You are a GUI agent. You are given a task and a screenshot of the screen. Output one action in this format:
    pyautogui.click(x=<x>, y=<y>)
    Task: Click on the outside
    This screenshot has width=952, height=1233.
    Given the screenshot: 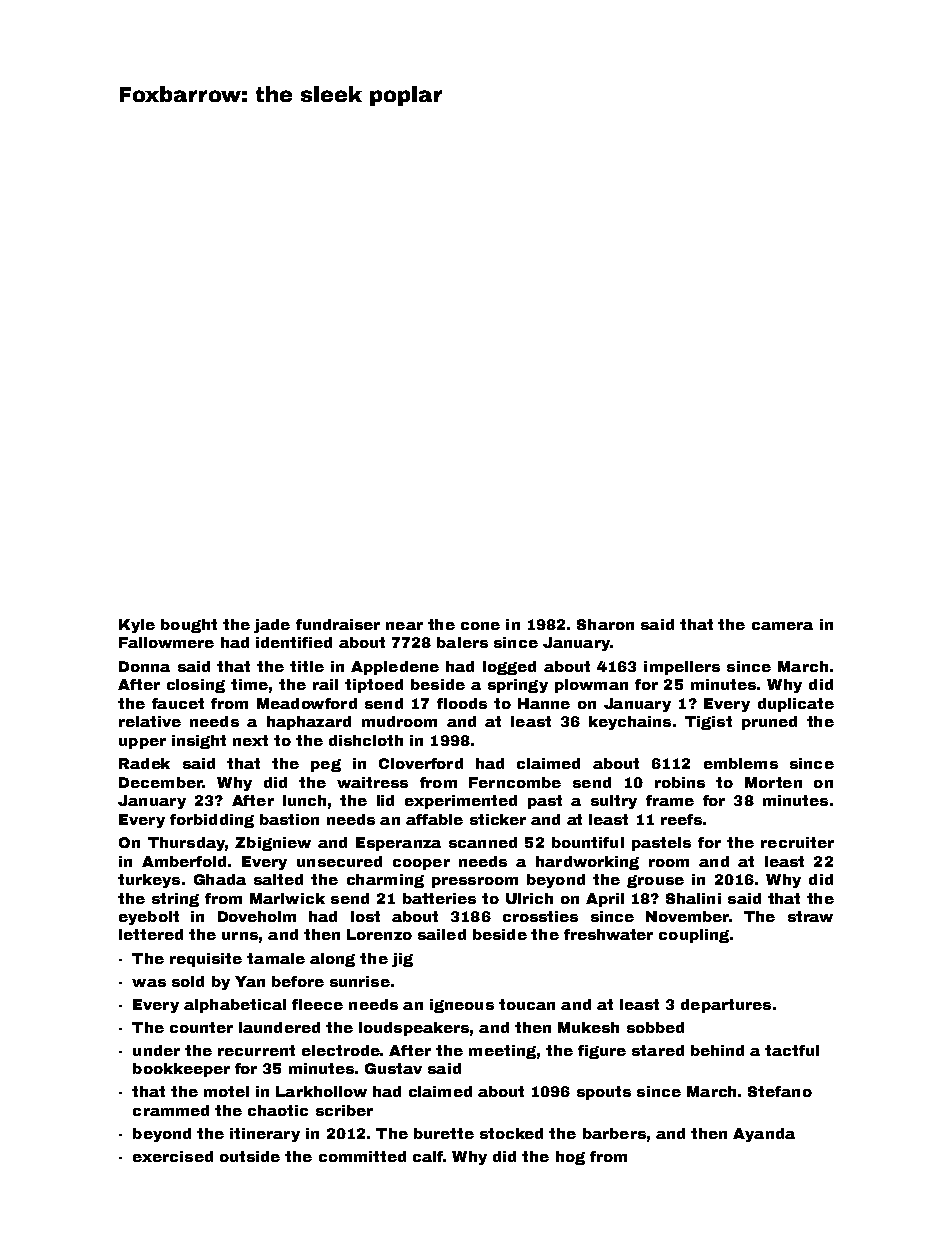 What is the action you would take?
    pyautogui.click(x=250, y=1156)
